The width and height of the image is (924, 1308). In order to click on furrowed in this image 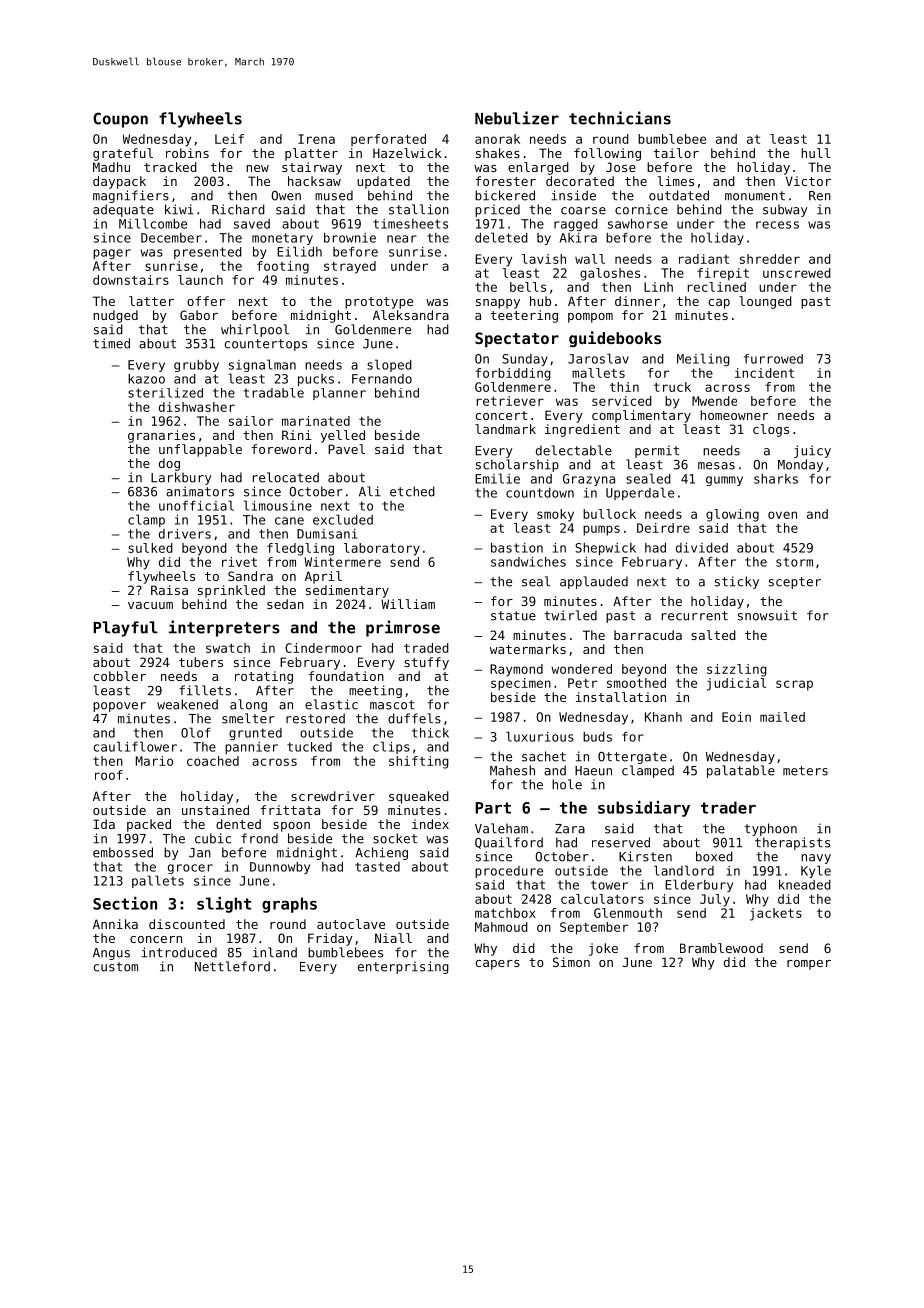, I will do `click(773, 359)`.
